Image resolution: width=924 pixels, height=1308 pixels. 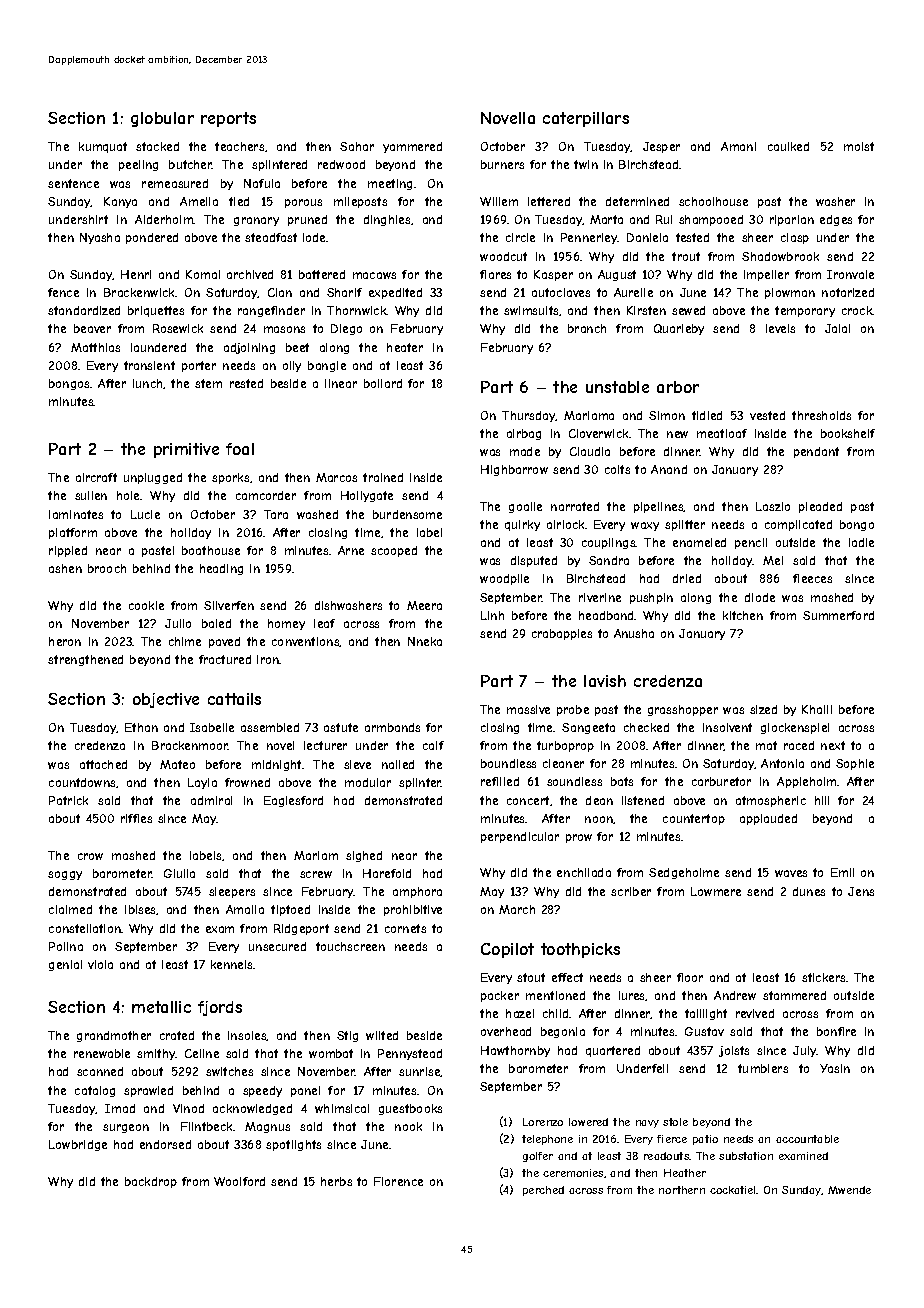 What do you see at coordinates (617, 275) in the screenshot?
I see `August` at bounding box center [617, 275].
